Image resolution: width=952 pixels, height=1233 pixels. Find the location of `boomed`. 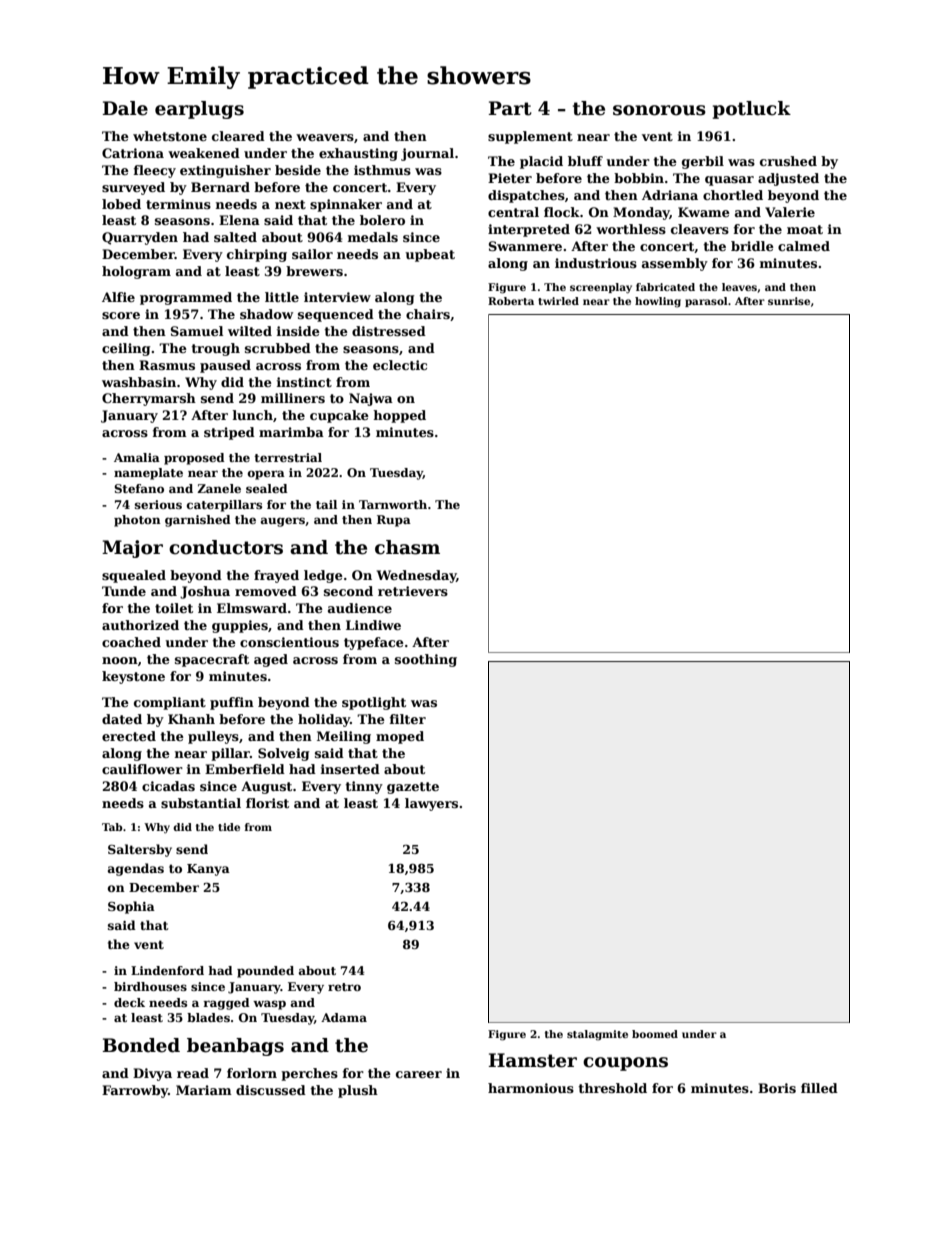

boomed is located at coordinates (655, 1034).
